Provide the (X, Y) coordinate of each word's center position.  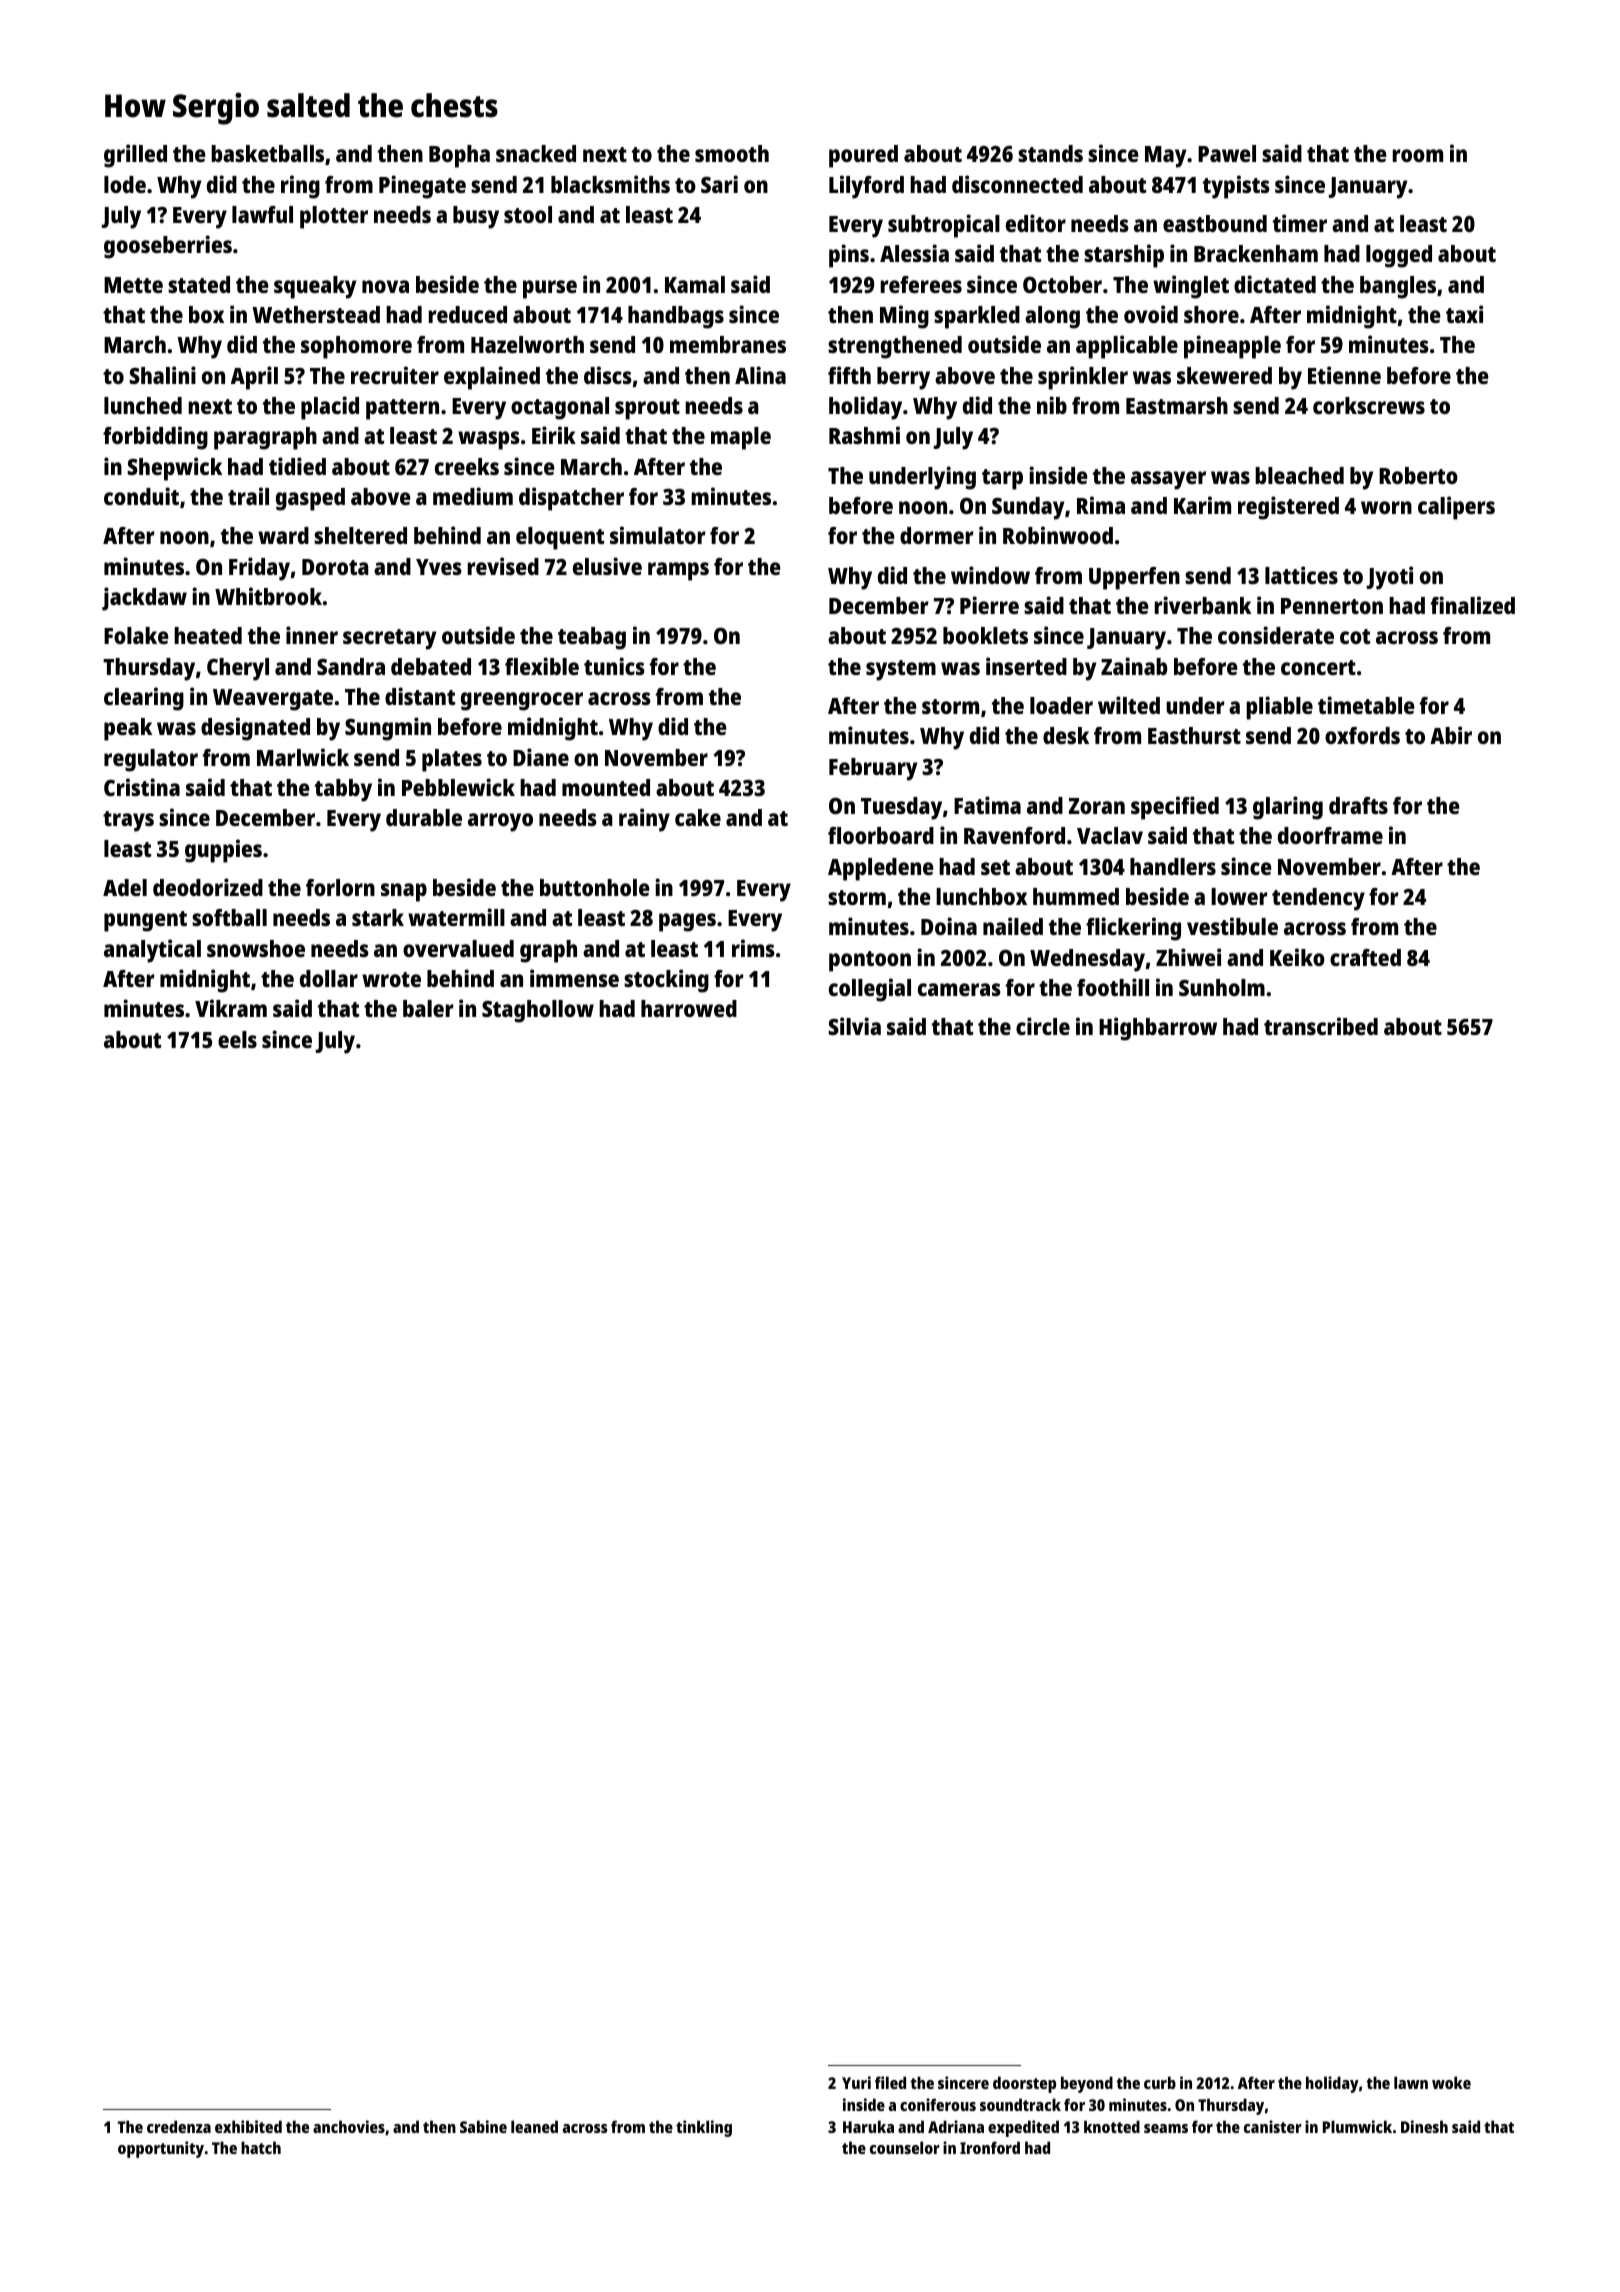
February (873, 769)
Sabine (483, 2126)
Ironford (990, 2147)
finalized (1473, 605)
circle (1043, 1026)
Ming (904, 317)
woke (1451, 2082)
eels (237, 1039)
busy (476, 217)
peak (128, 729)
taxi (1464, 314)
